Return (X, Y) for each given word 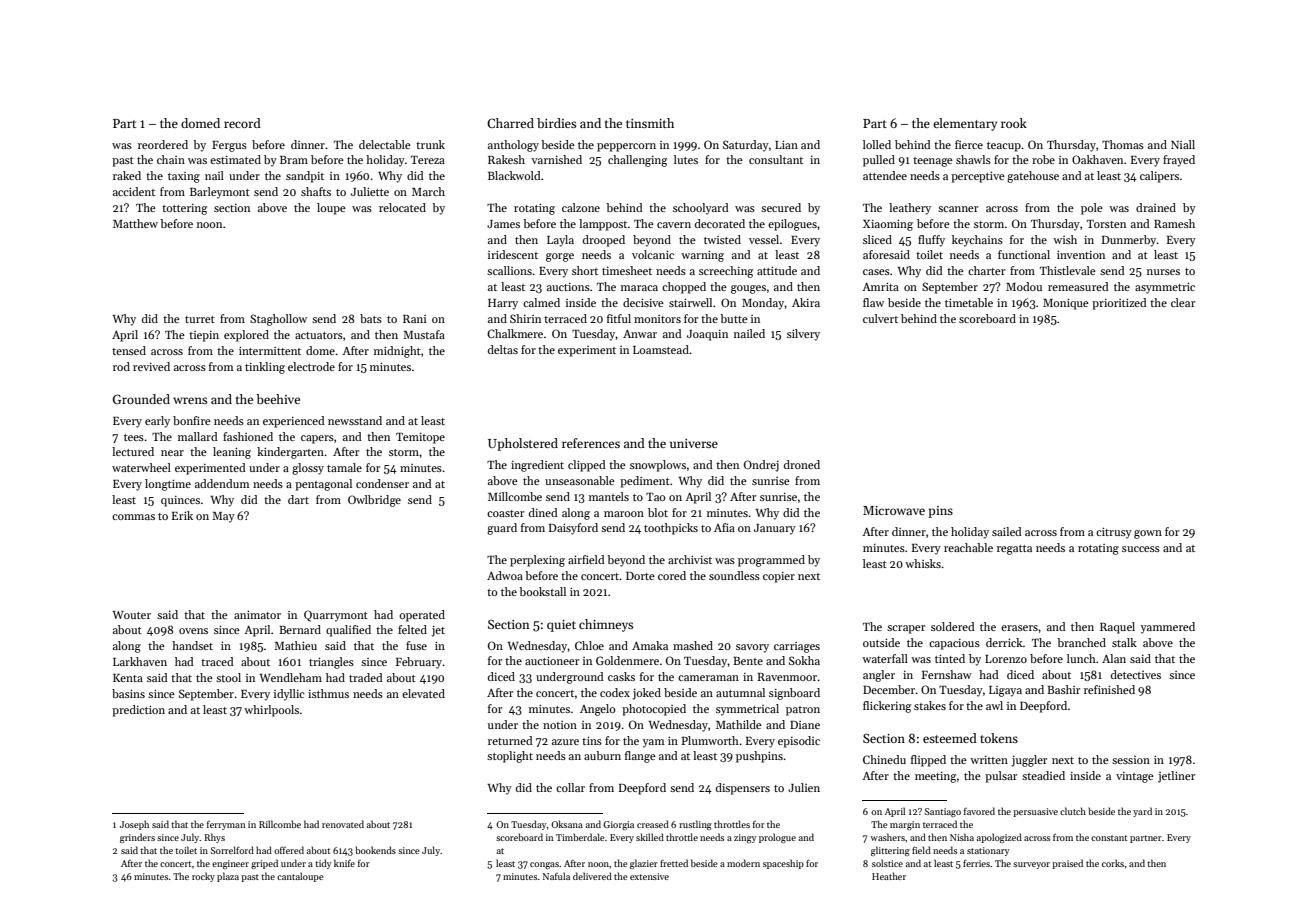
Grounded (141, 399)
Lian (786, 144)
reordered (163, 144)
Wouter (131, 615)
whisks (923, 563)
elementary (965, 124)
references (591, 443)
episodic (799, 742)
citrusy (1114, 533)
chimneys (606, 625)
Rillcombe (280, 824)
